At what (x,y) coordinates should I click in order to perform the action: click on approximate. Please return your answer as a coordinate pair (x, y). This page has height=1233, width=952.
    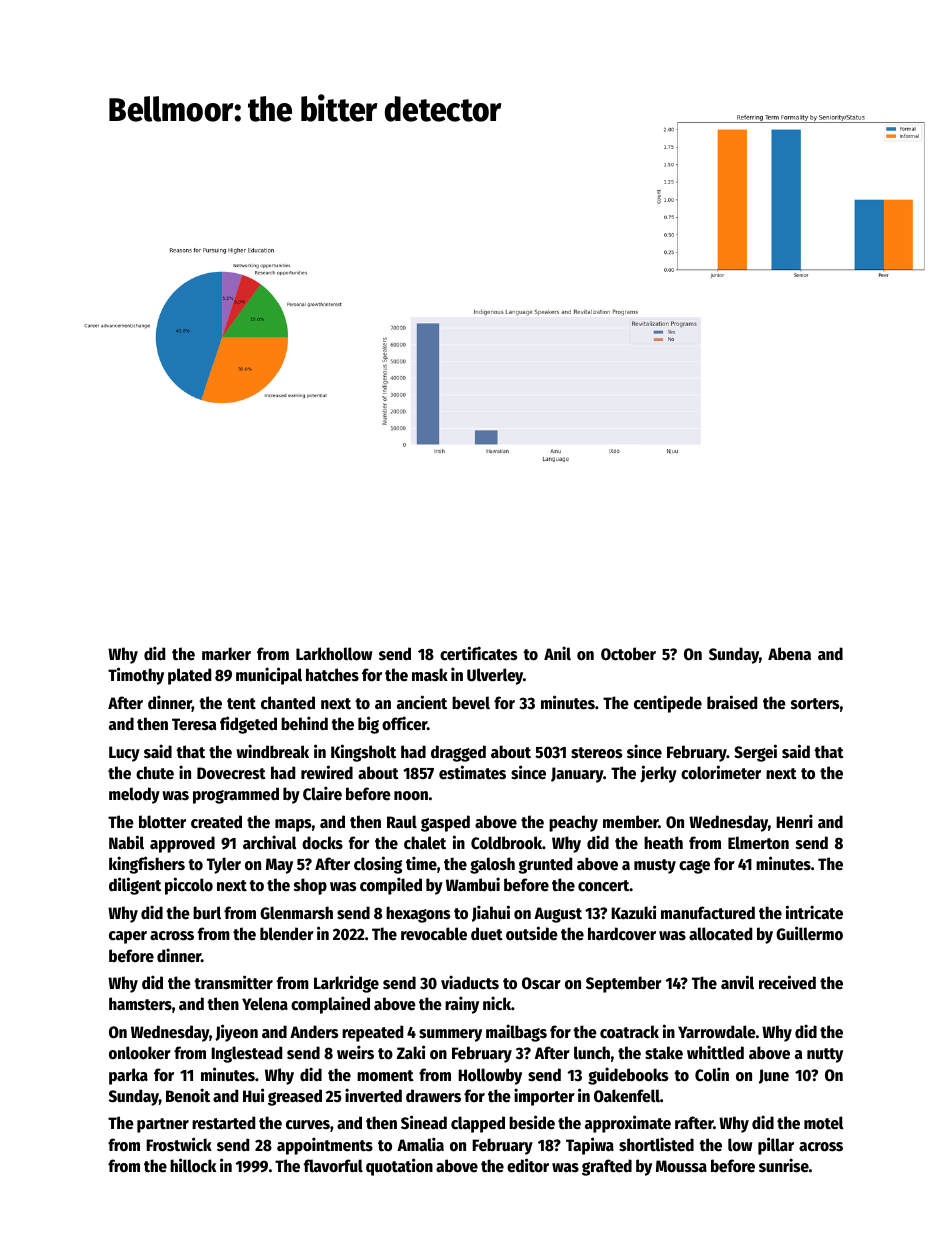
    Looking at the image, I should click on (628, 1124).
